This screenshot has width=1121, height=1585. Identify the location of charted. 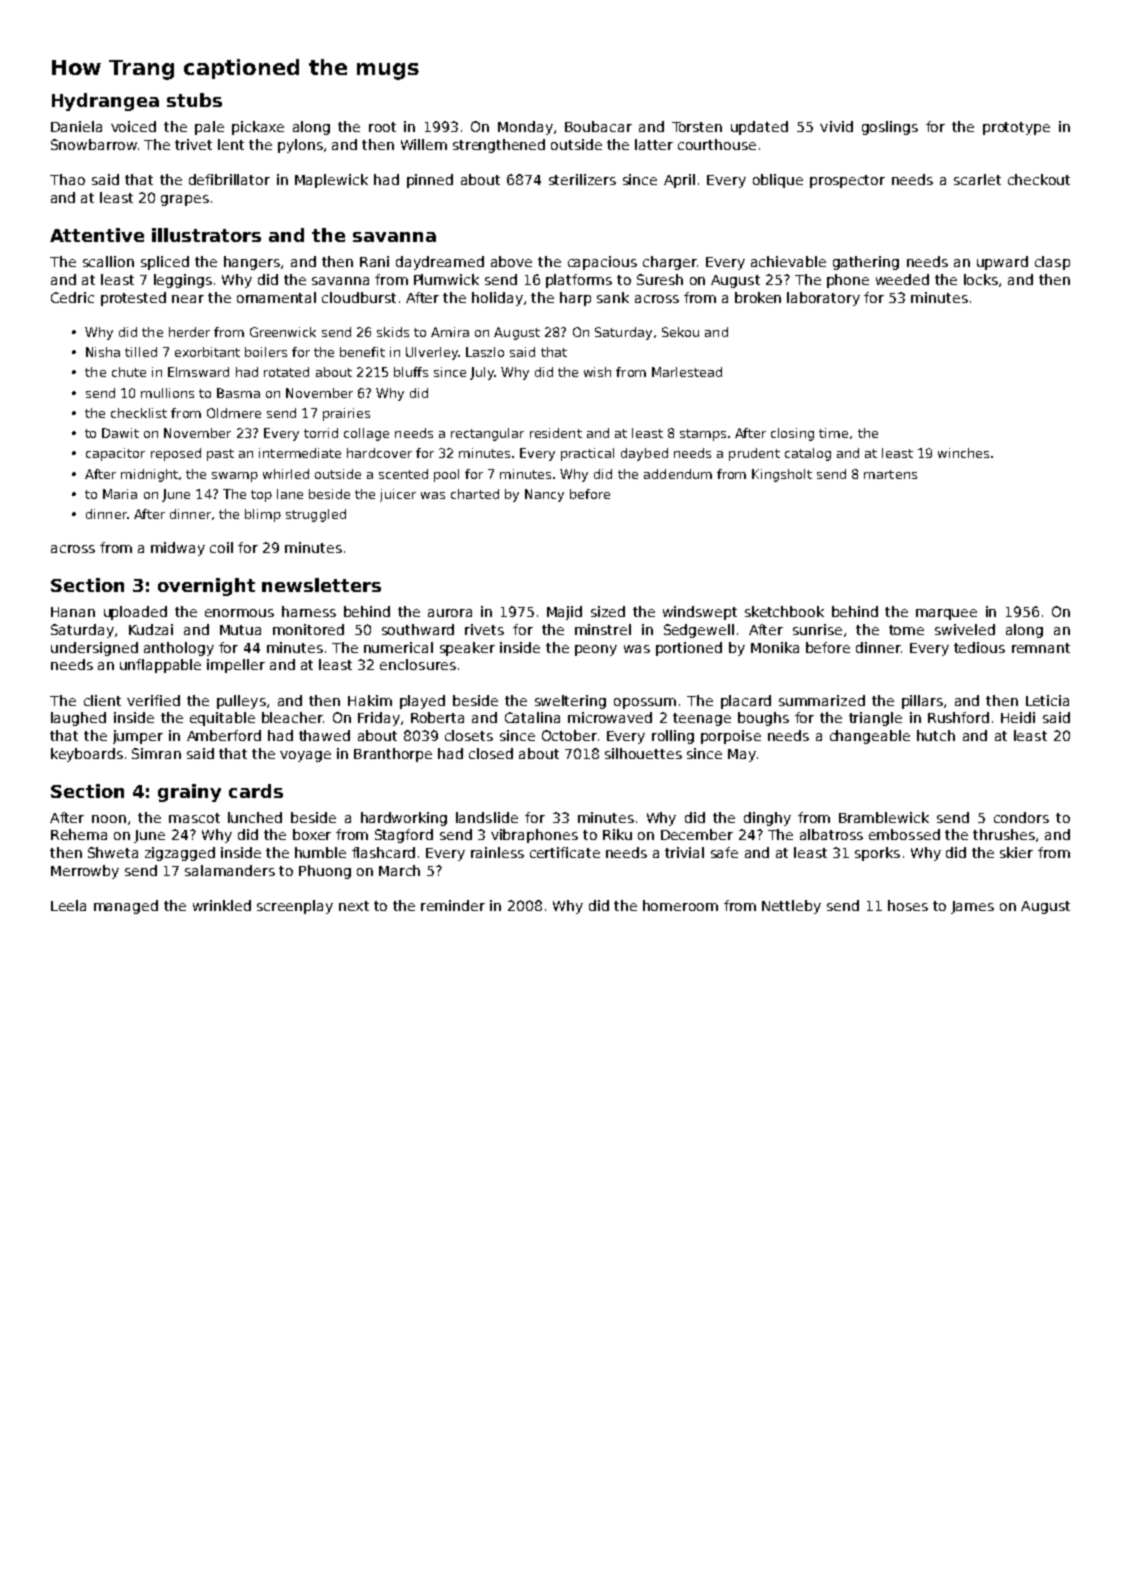
(475, 494).
